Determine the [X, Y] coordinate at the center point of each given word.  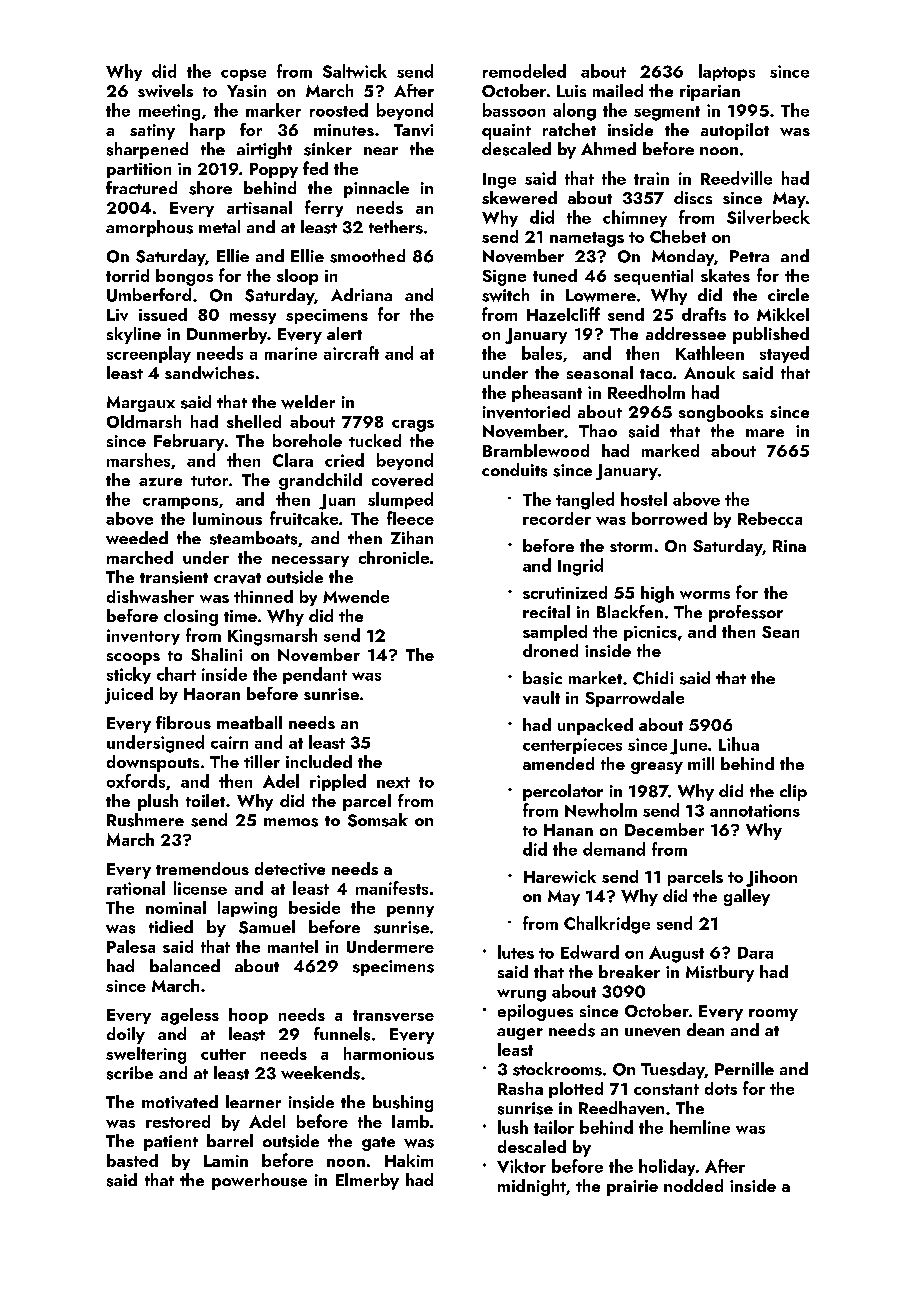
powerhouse [259, 1181]
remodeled [524, 71]
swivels [165, 90]
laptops [727, 72]
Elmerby [367, 1181]
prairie [632, 1188]
